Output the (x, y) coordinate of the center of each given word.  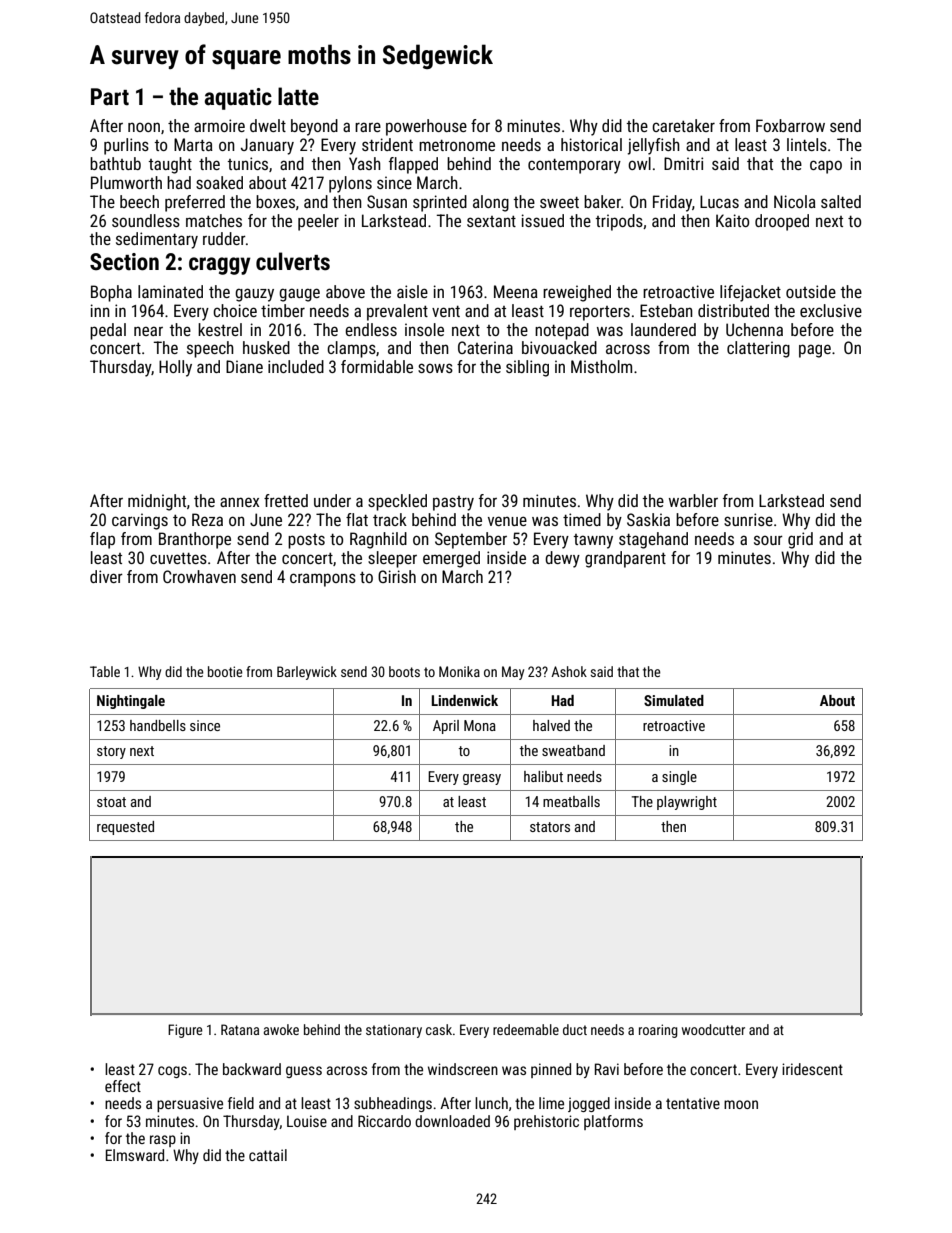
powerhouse (426, 127)
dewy (562, 559)
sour (768, 540)
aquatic (238, 99)
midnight (157, 502)
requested (125, 828)
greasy (482, 779)
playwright (687, 803)
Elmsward (135, 1155)
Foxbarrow (790, 125)
